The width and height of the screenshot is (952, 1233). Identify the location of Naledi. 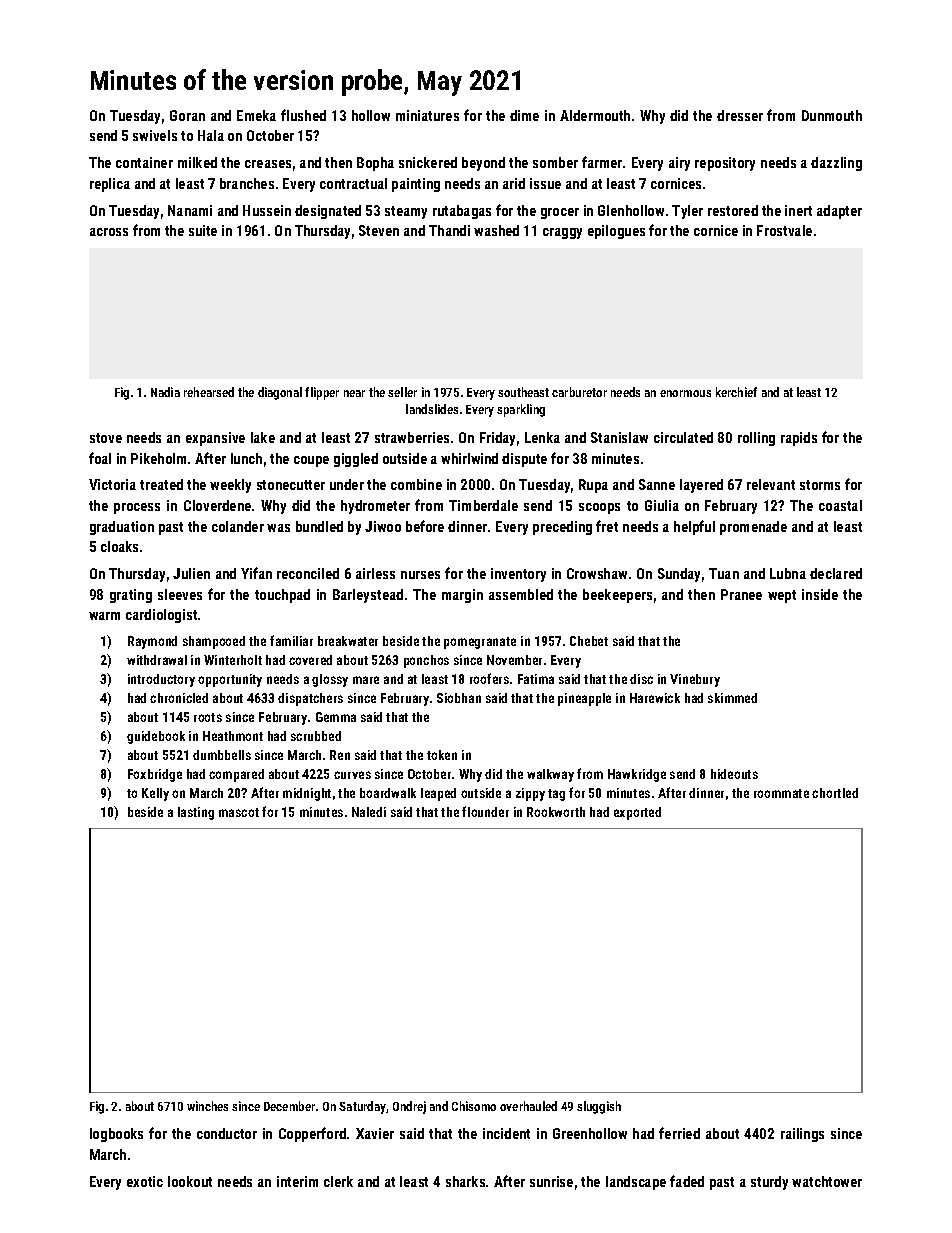
(369, 812).
